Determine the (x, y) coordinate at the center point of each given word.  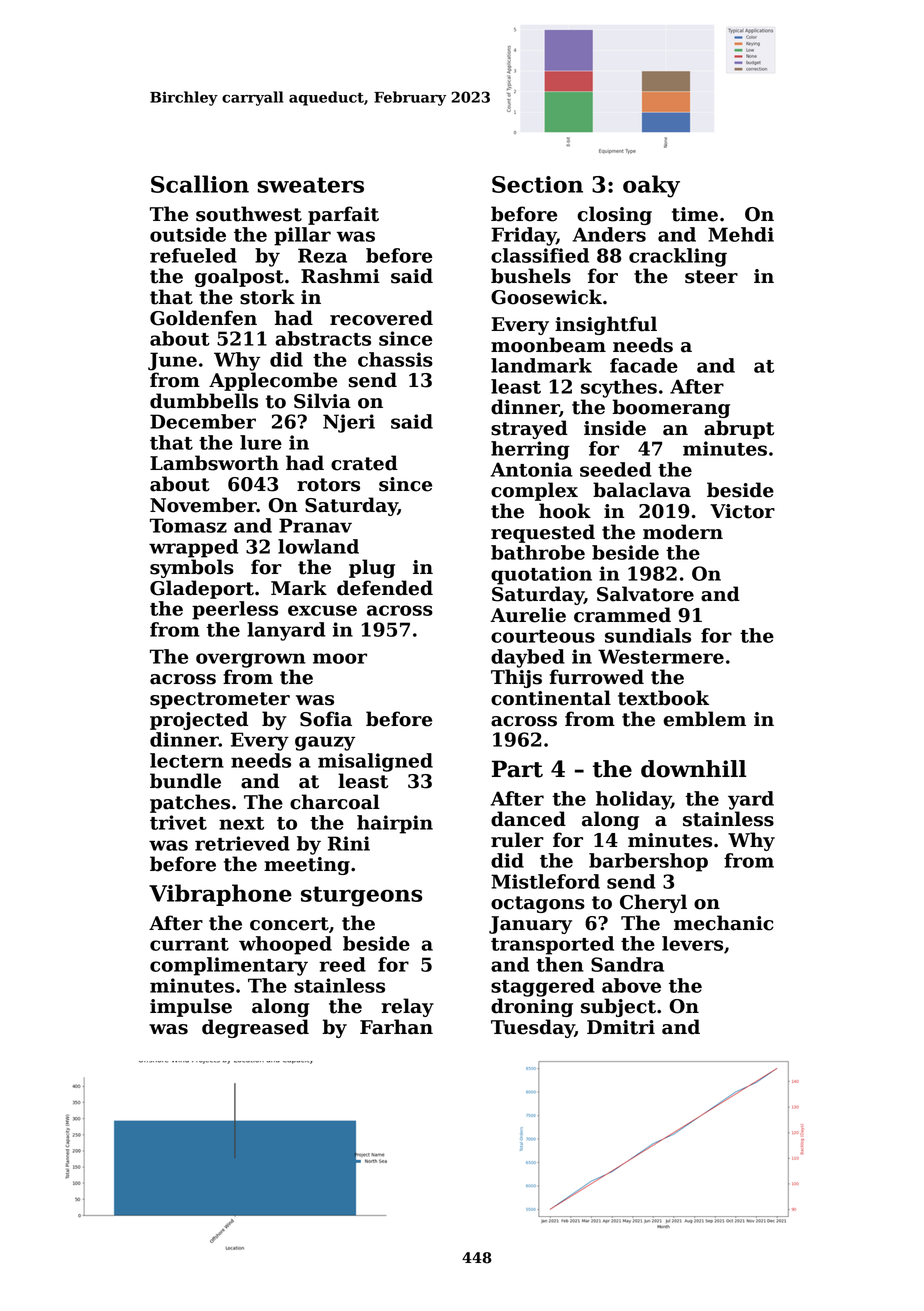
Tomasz (188, 525)
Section (537, 184)
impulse (191, 1007)
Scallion (200, 184)
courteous (543, 636)
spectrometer (220, 700)
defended (385, 588)
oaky (651, 186)
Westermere (661, 656)
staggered (543, 987)
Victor (742, 511)
